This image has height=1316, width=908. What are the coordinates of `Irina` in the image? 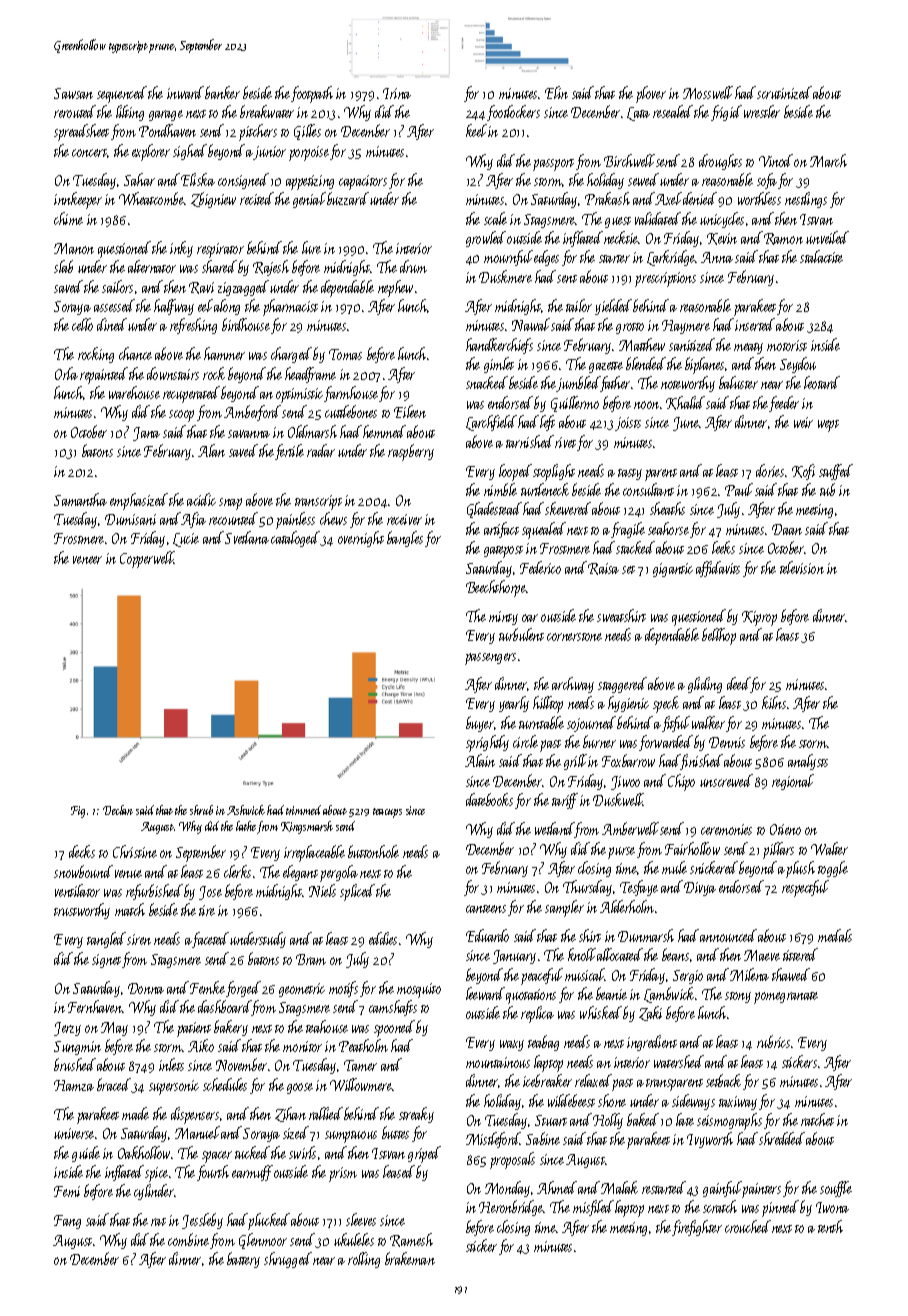 It's located at (397, 93).
